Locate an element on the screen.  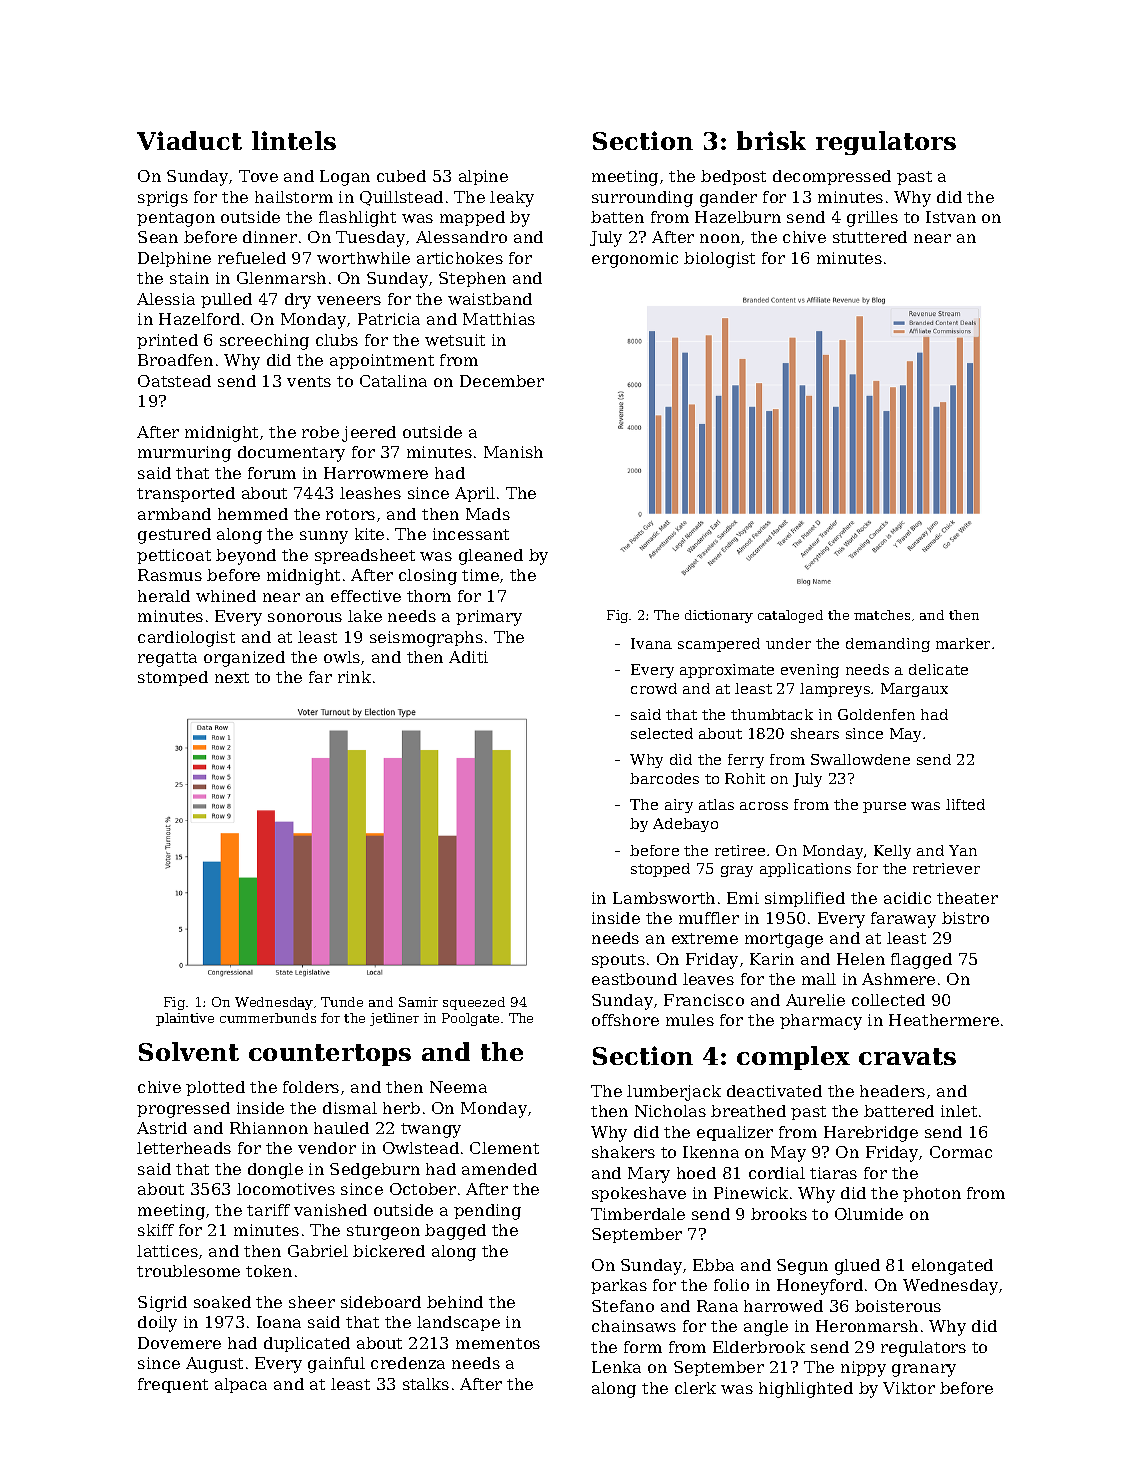
offshore is located at coordinates (625, 1020).
